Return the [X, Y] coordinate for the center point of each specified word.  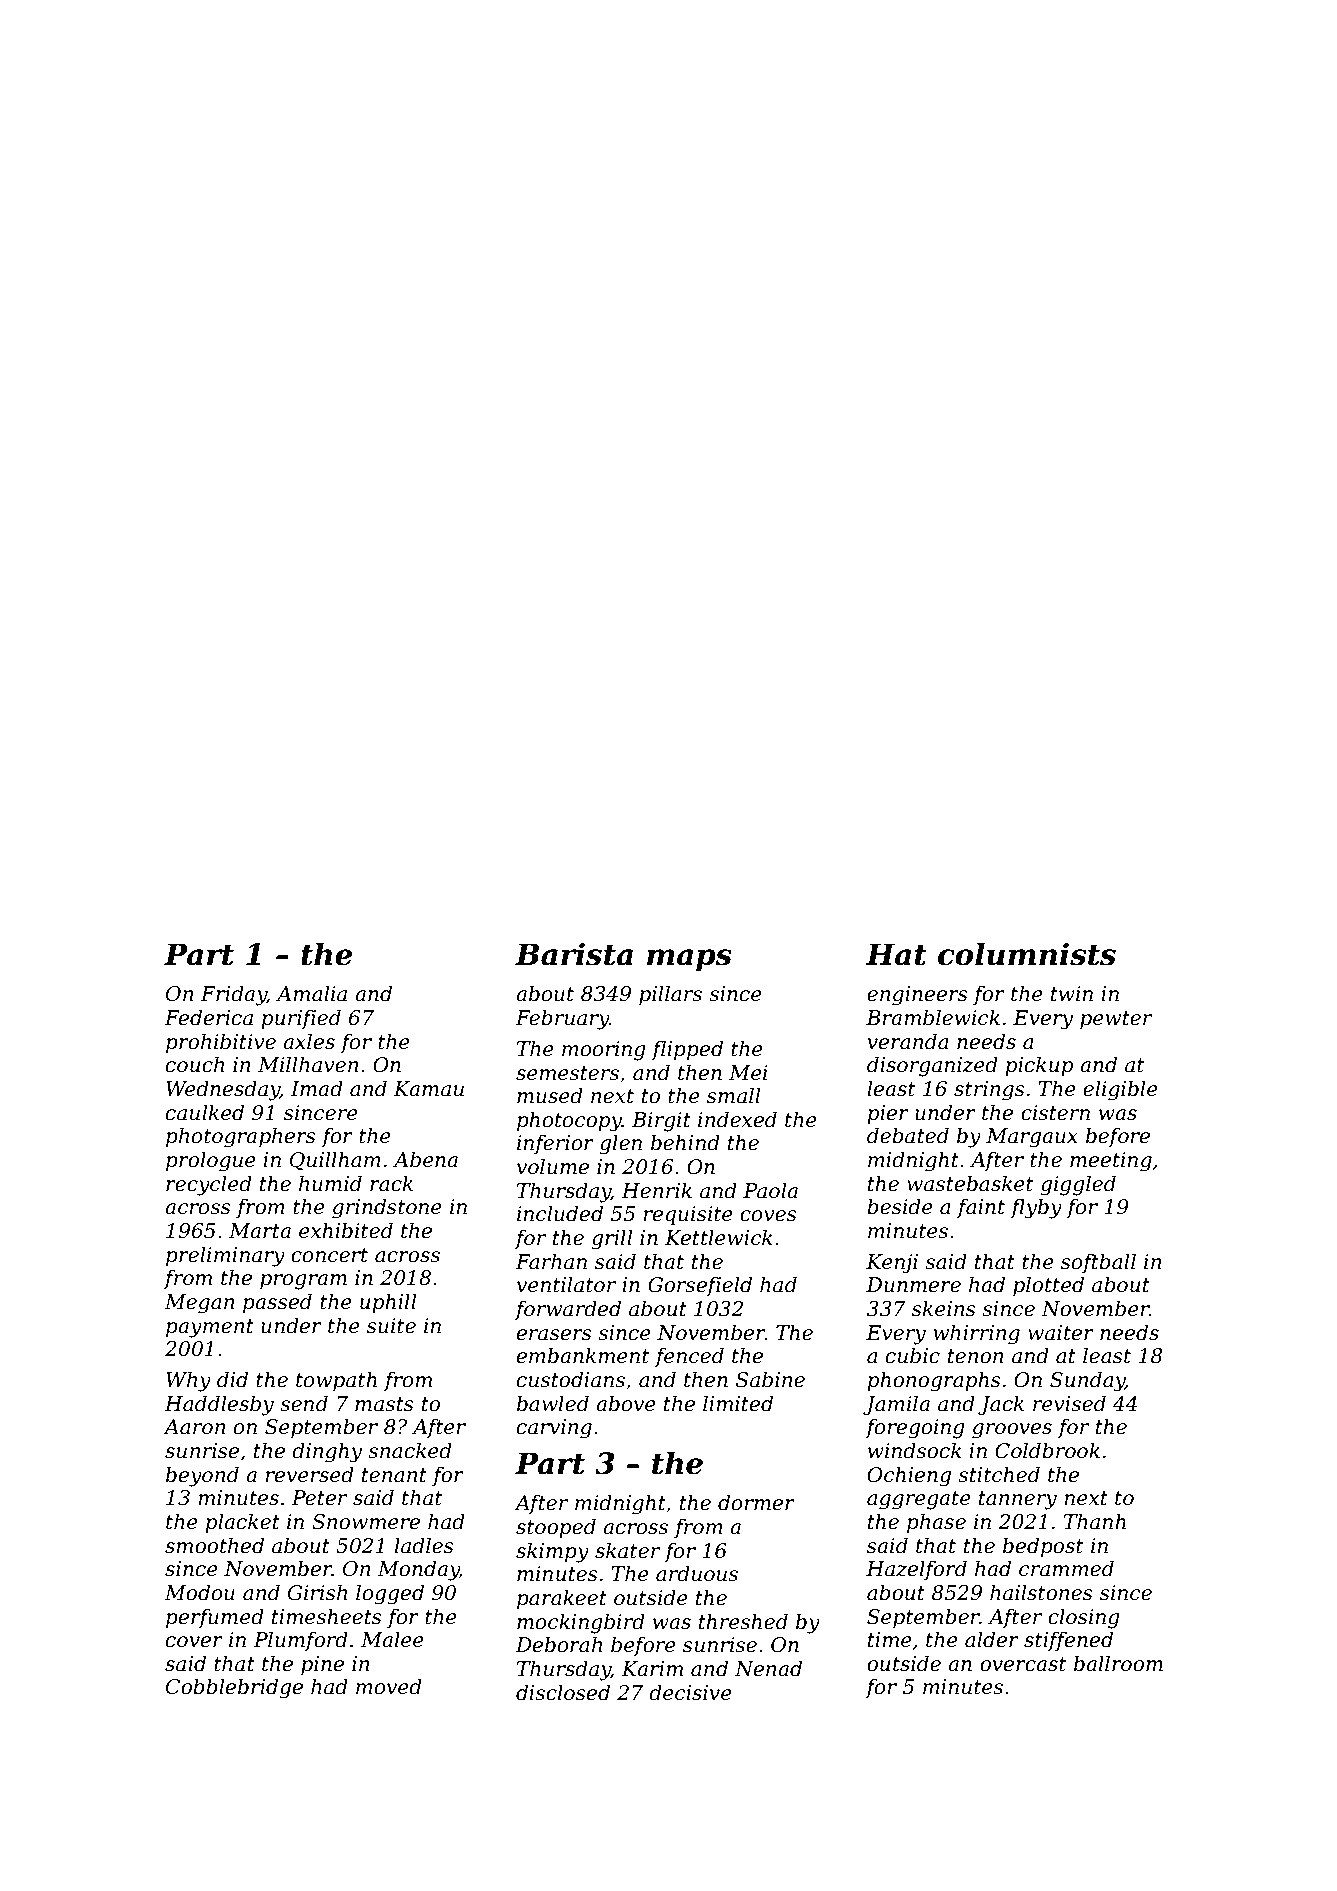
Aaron [194, 1427]
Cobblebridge [234, 1688]
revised [1069, 1403]
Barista [574, 954]
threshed [743, 1621]
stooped [556, 1528]
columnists [1027, 954]
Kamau [428, 1089]
